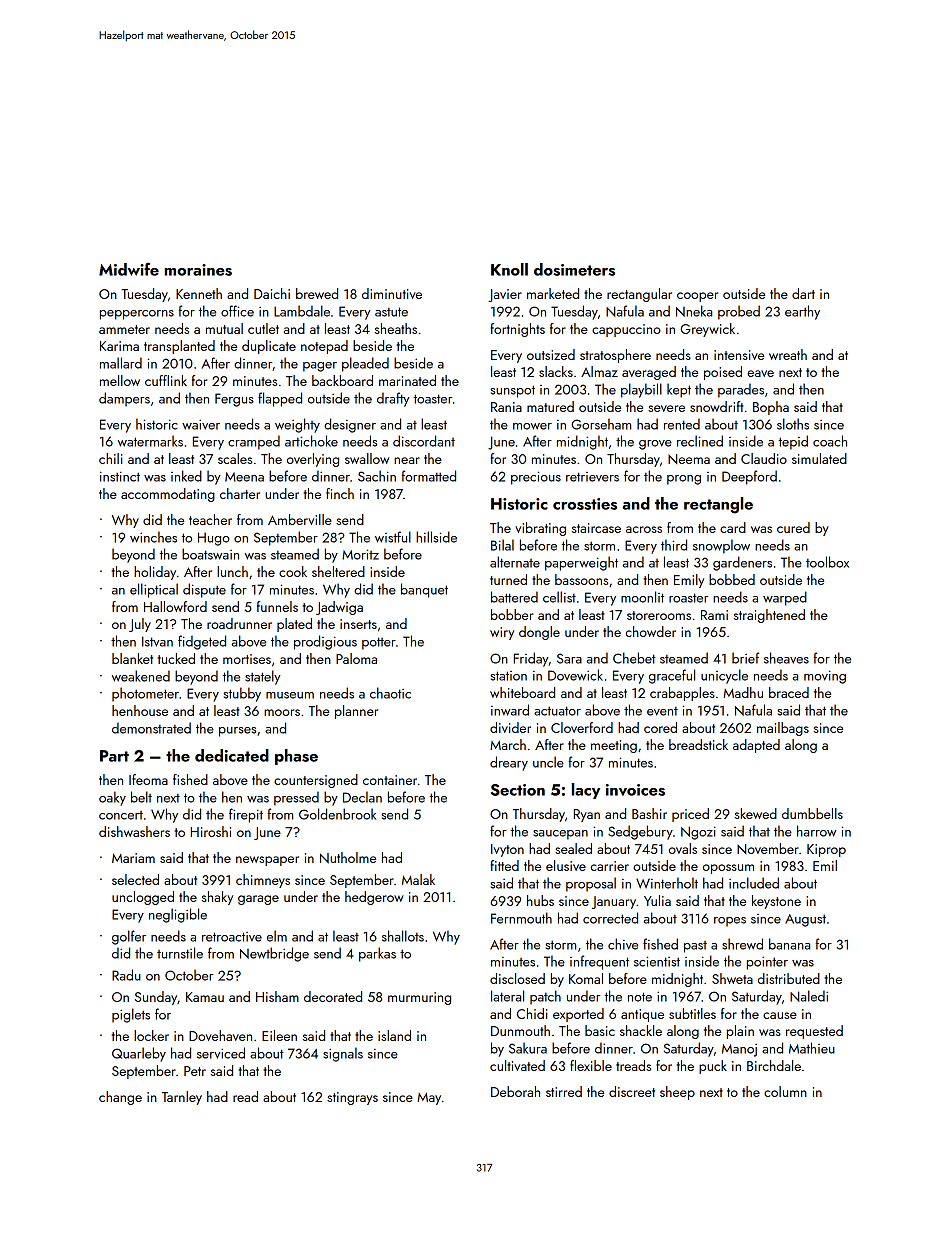  Describe the element at coordinates (145, 694) in the document. I see `photometer` at that location.
